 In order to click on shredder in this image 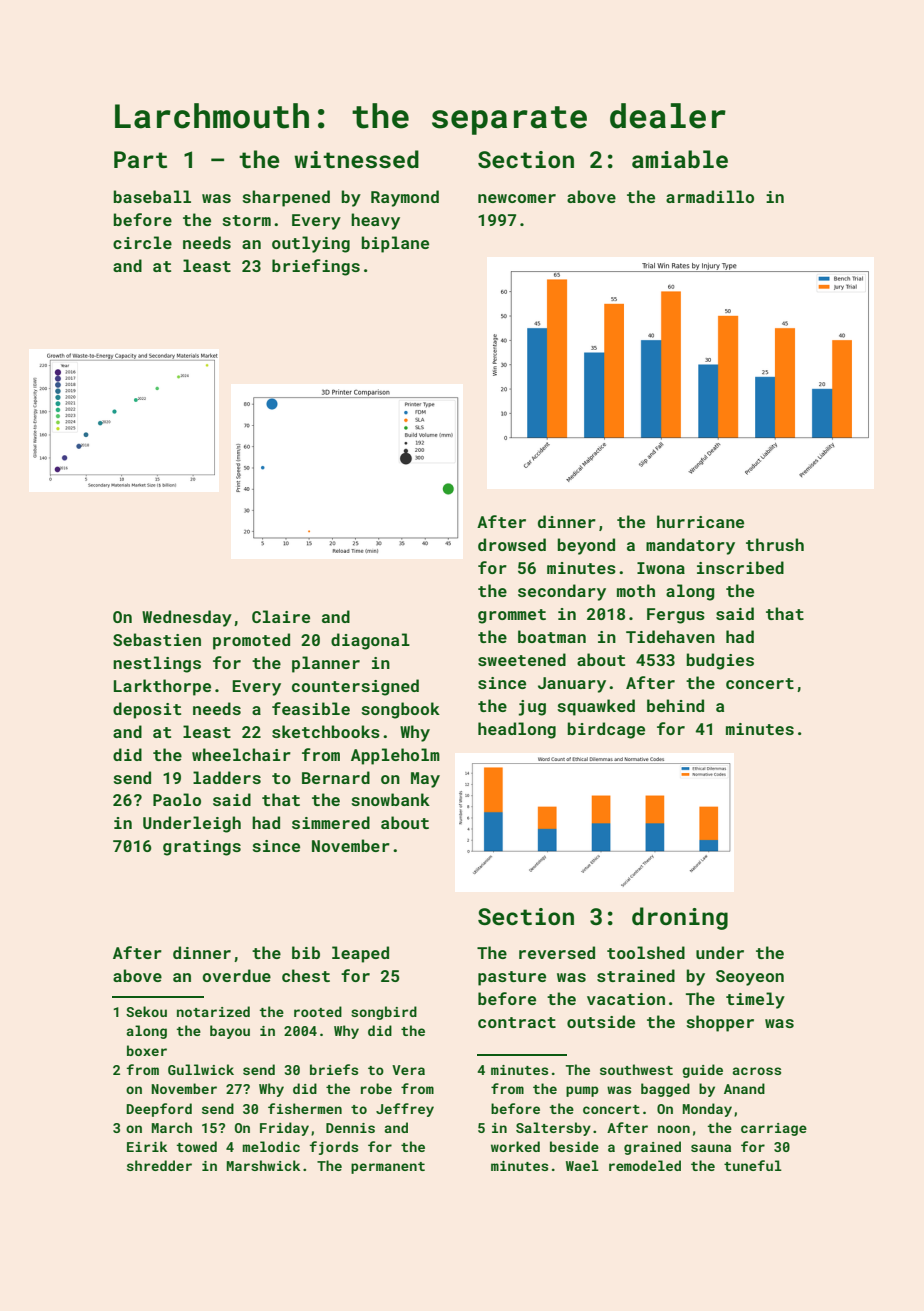, I will do `click(159, 1165)`.
